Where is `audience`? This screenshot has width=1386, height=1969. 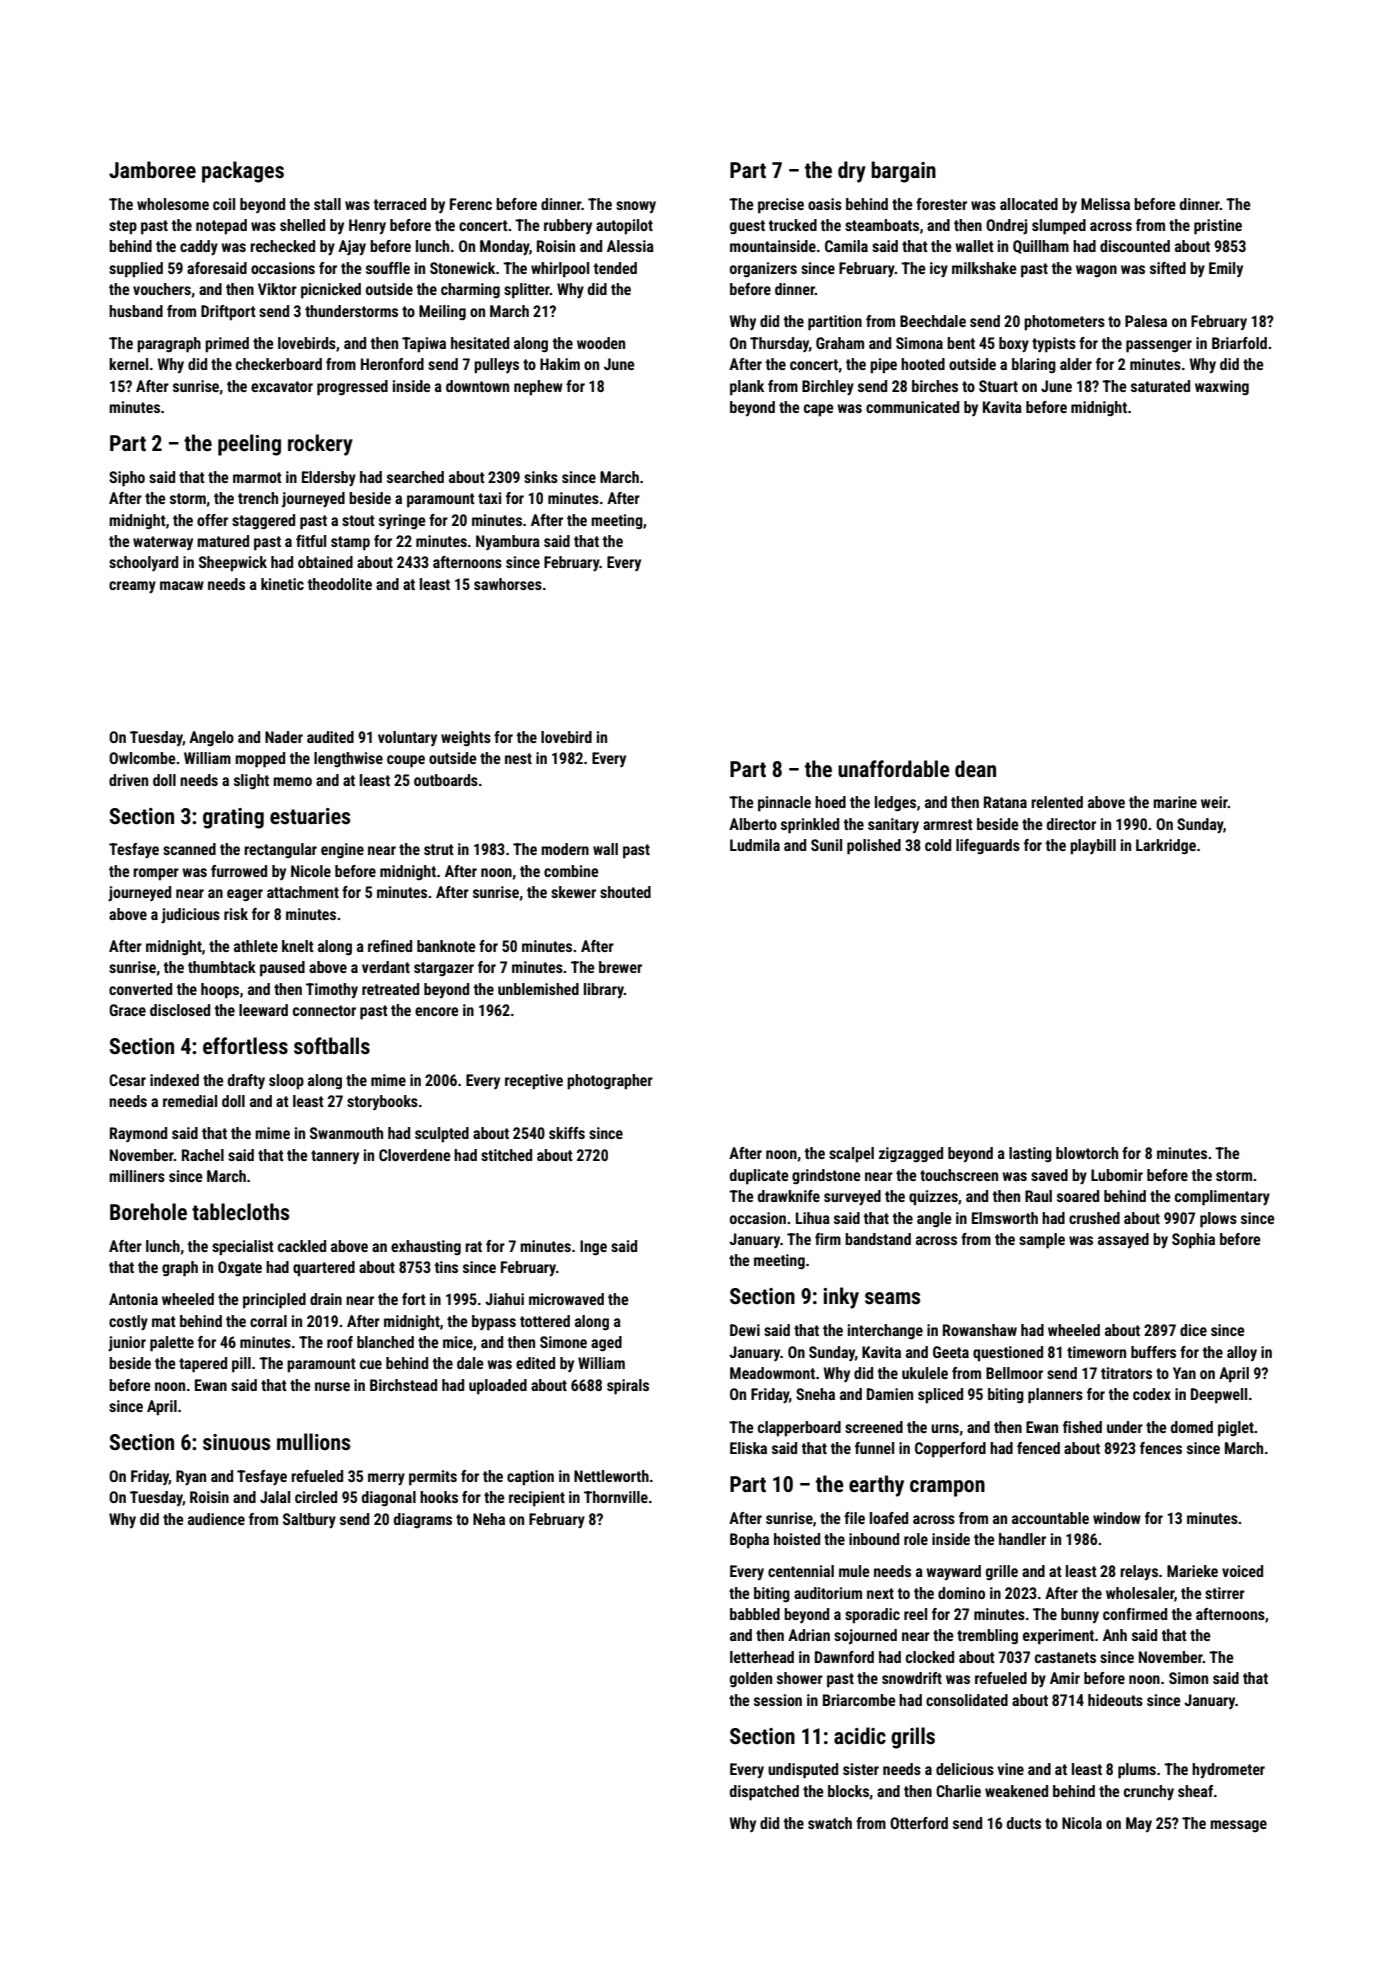 audience is located at coordinates (216, 1519).
